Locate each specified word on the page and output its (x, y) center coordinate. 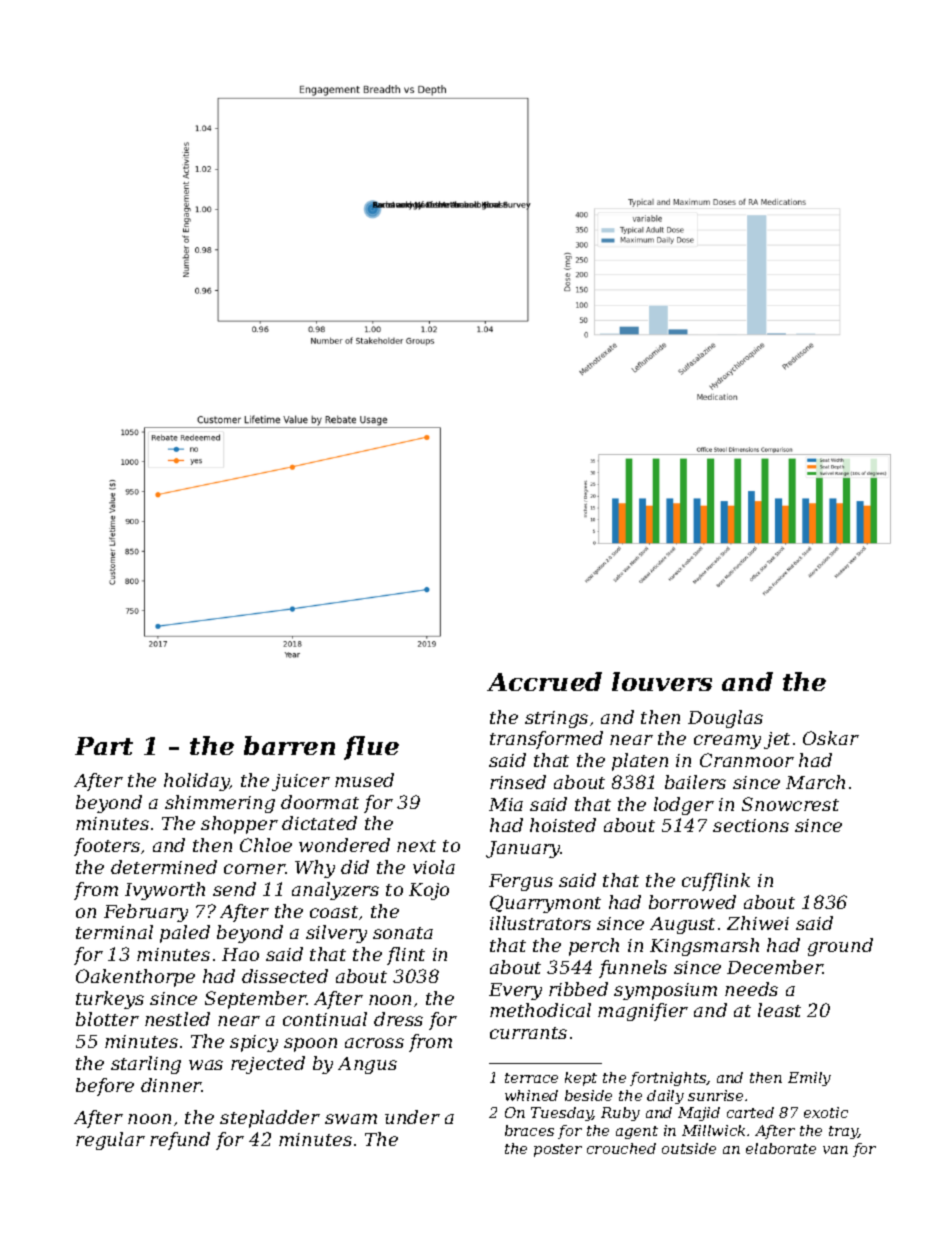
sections (751, 825)
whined (531, 1095)
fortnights (668, 1079)
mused (364, 780)
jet (777, 740)
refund (180, 1141)
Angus (367, 1065)
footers (107, 847)
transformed (546, 740)
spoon (310, 1045)
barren (289, 745)
